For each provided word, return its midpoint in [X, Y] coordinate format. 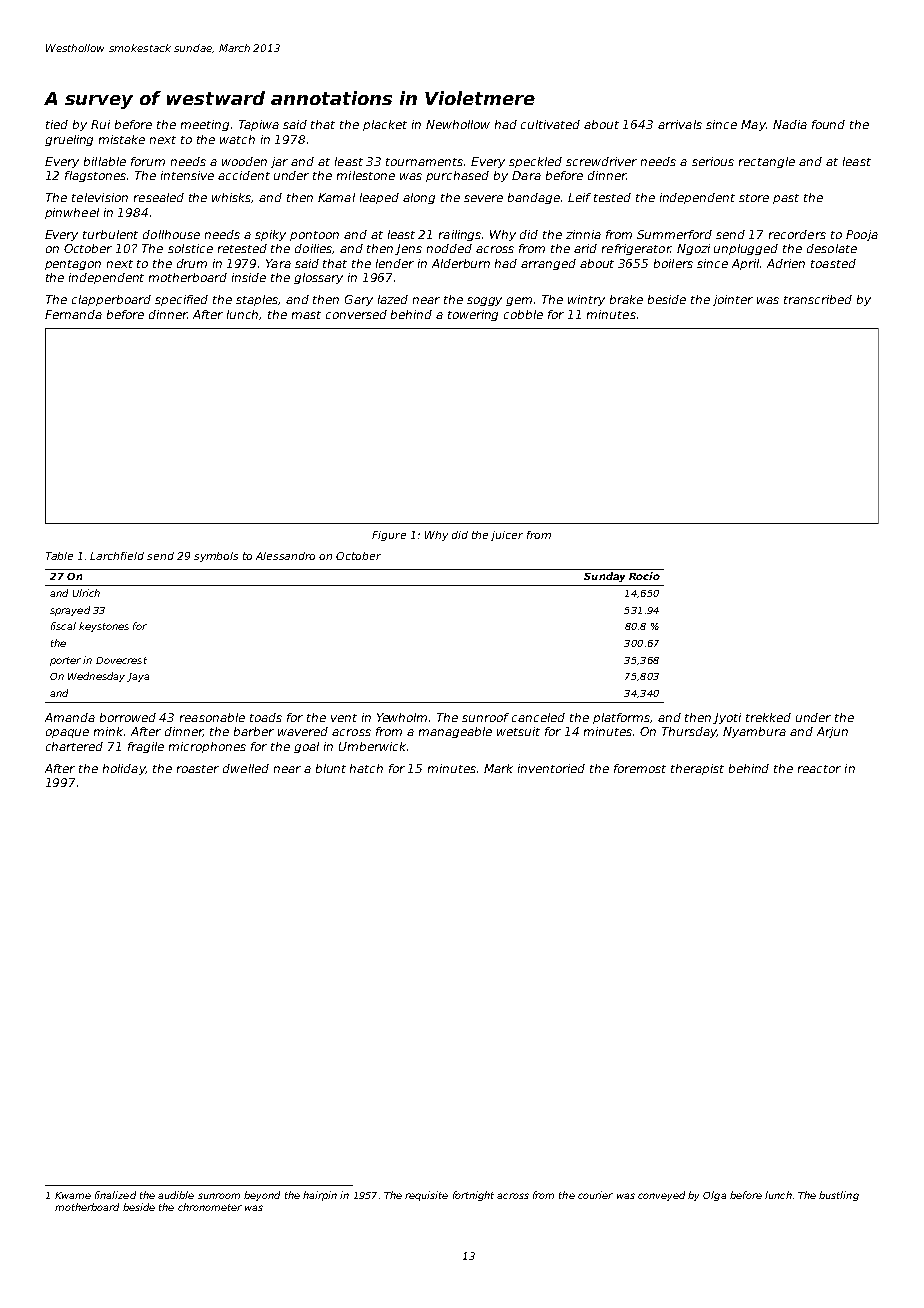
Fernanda [73, 314]
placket [385, 125]
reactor [819, 769]
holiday [124, 769]
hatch [366, 768]
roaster [198, 769]
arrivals [680, 124]
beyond [262, 1196]
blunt [331, 768]
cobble [523, 314]
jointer [733, 300]
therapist [697, 769]
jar [279, 162]
